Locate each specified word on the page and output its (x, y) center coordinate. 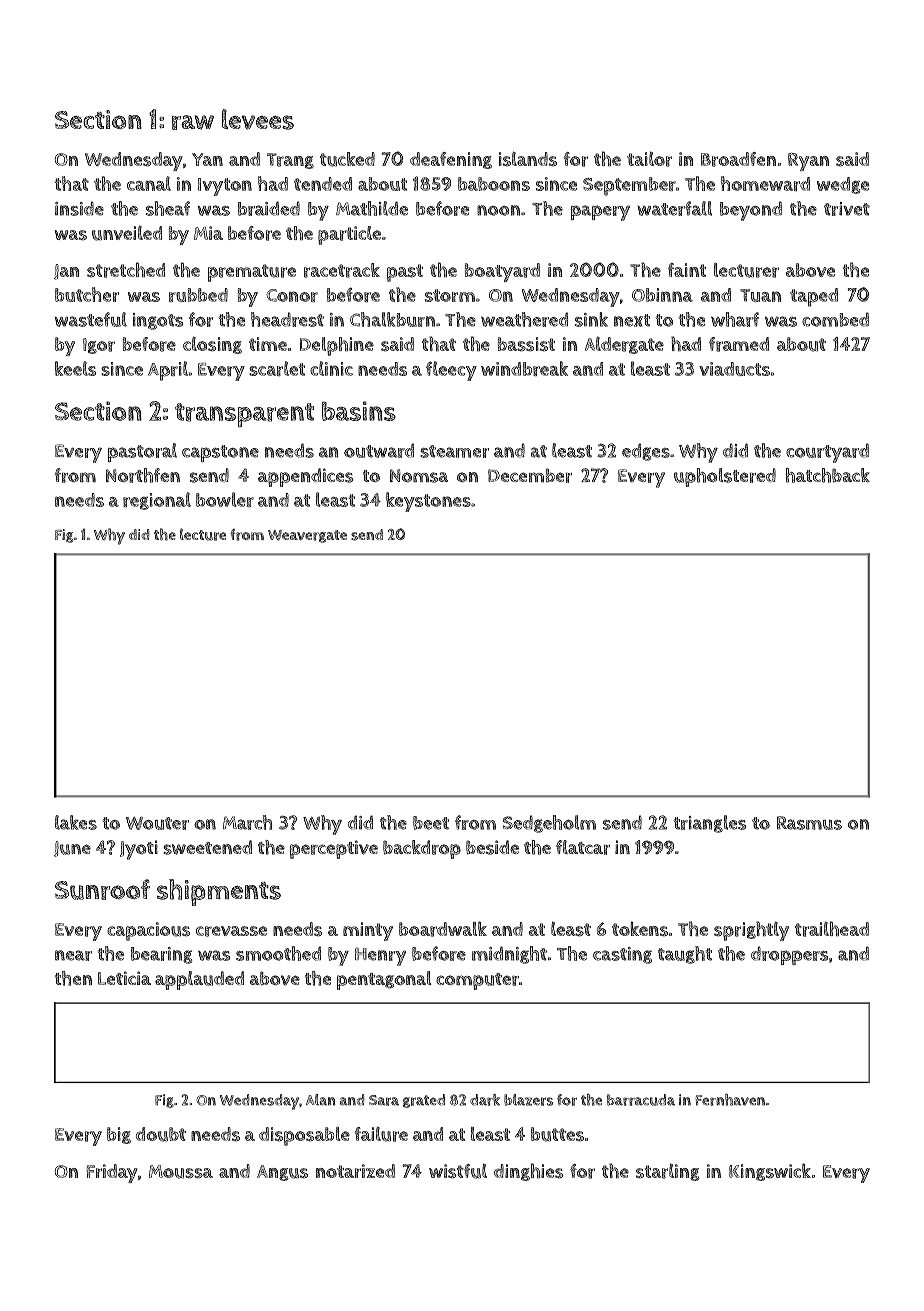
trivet (847, 209)
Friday (112, 1173)
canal (149, 183)
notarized (355, 1171)
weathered (524, 319)
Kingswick (770, 1172)
